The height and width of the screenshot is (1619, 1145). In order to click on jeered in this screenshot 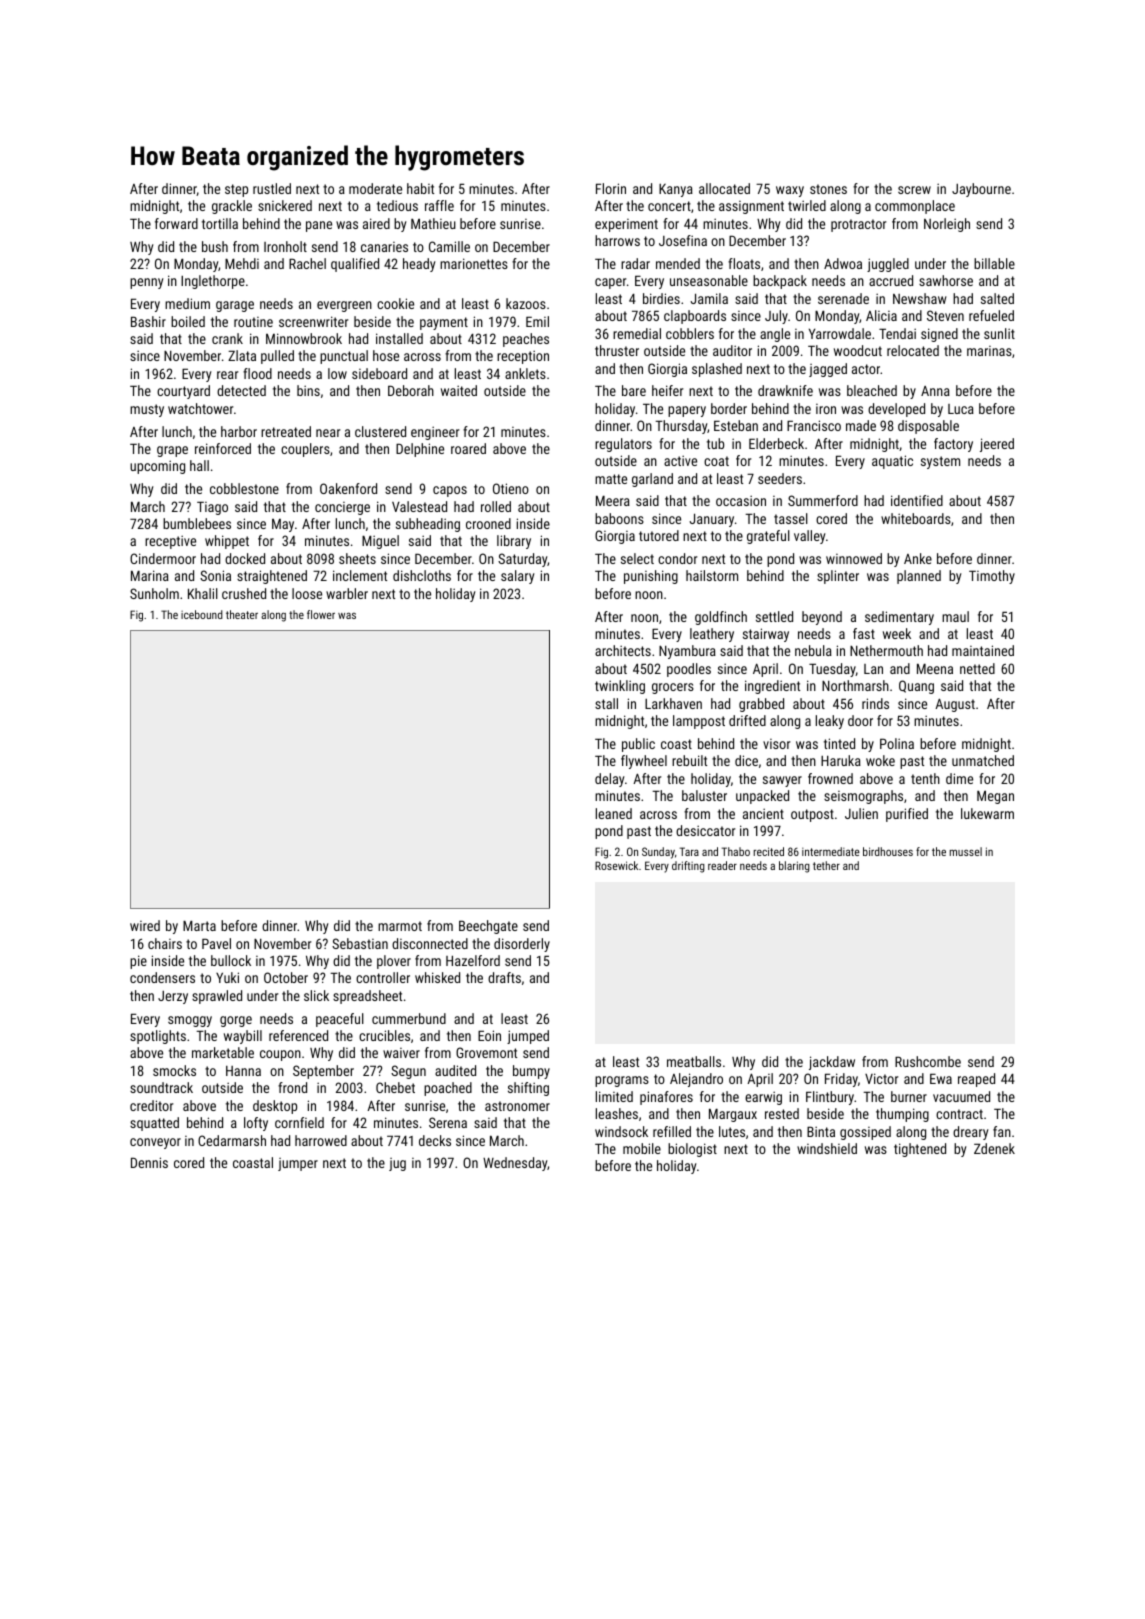, I will do `click(997, 445)`.
